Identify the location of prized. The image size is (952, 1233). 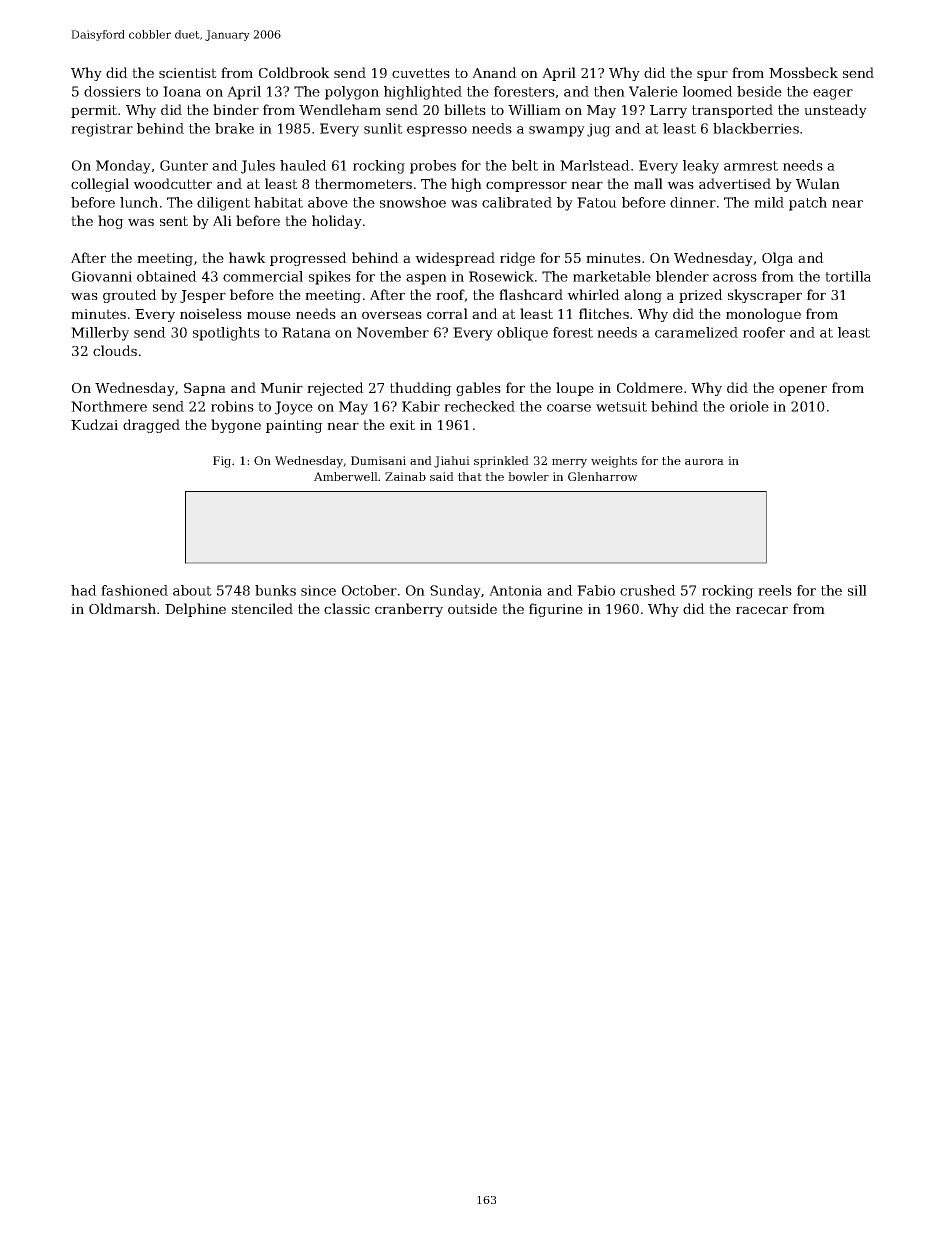
(701, 296).
